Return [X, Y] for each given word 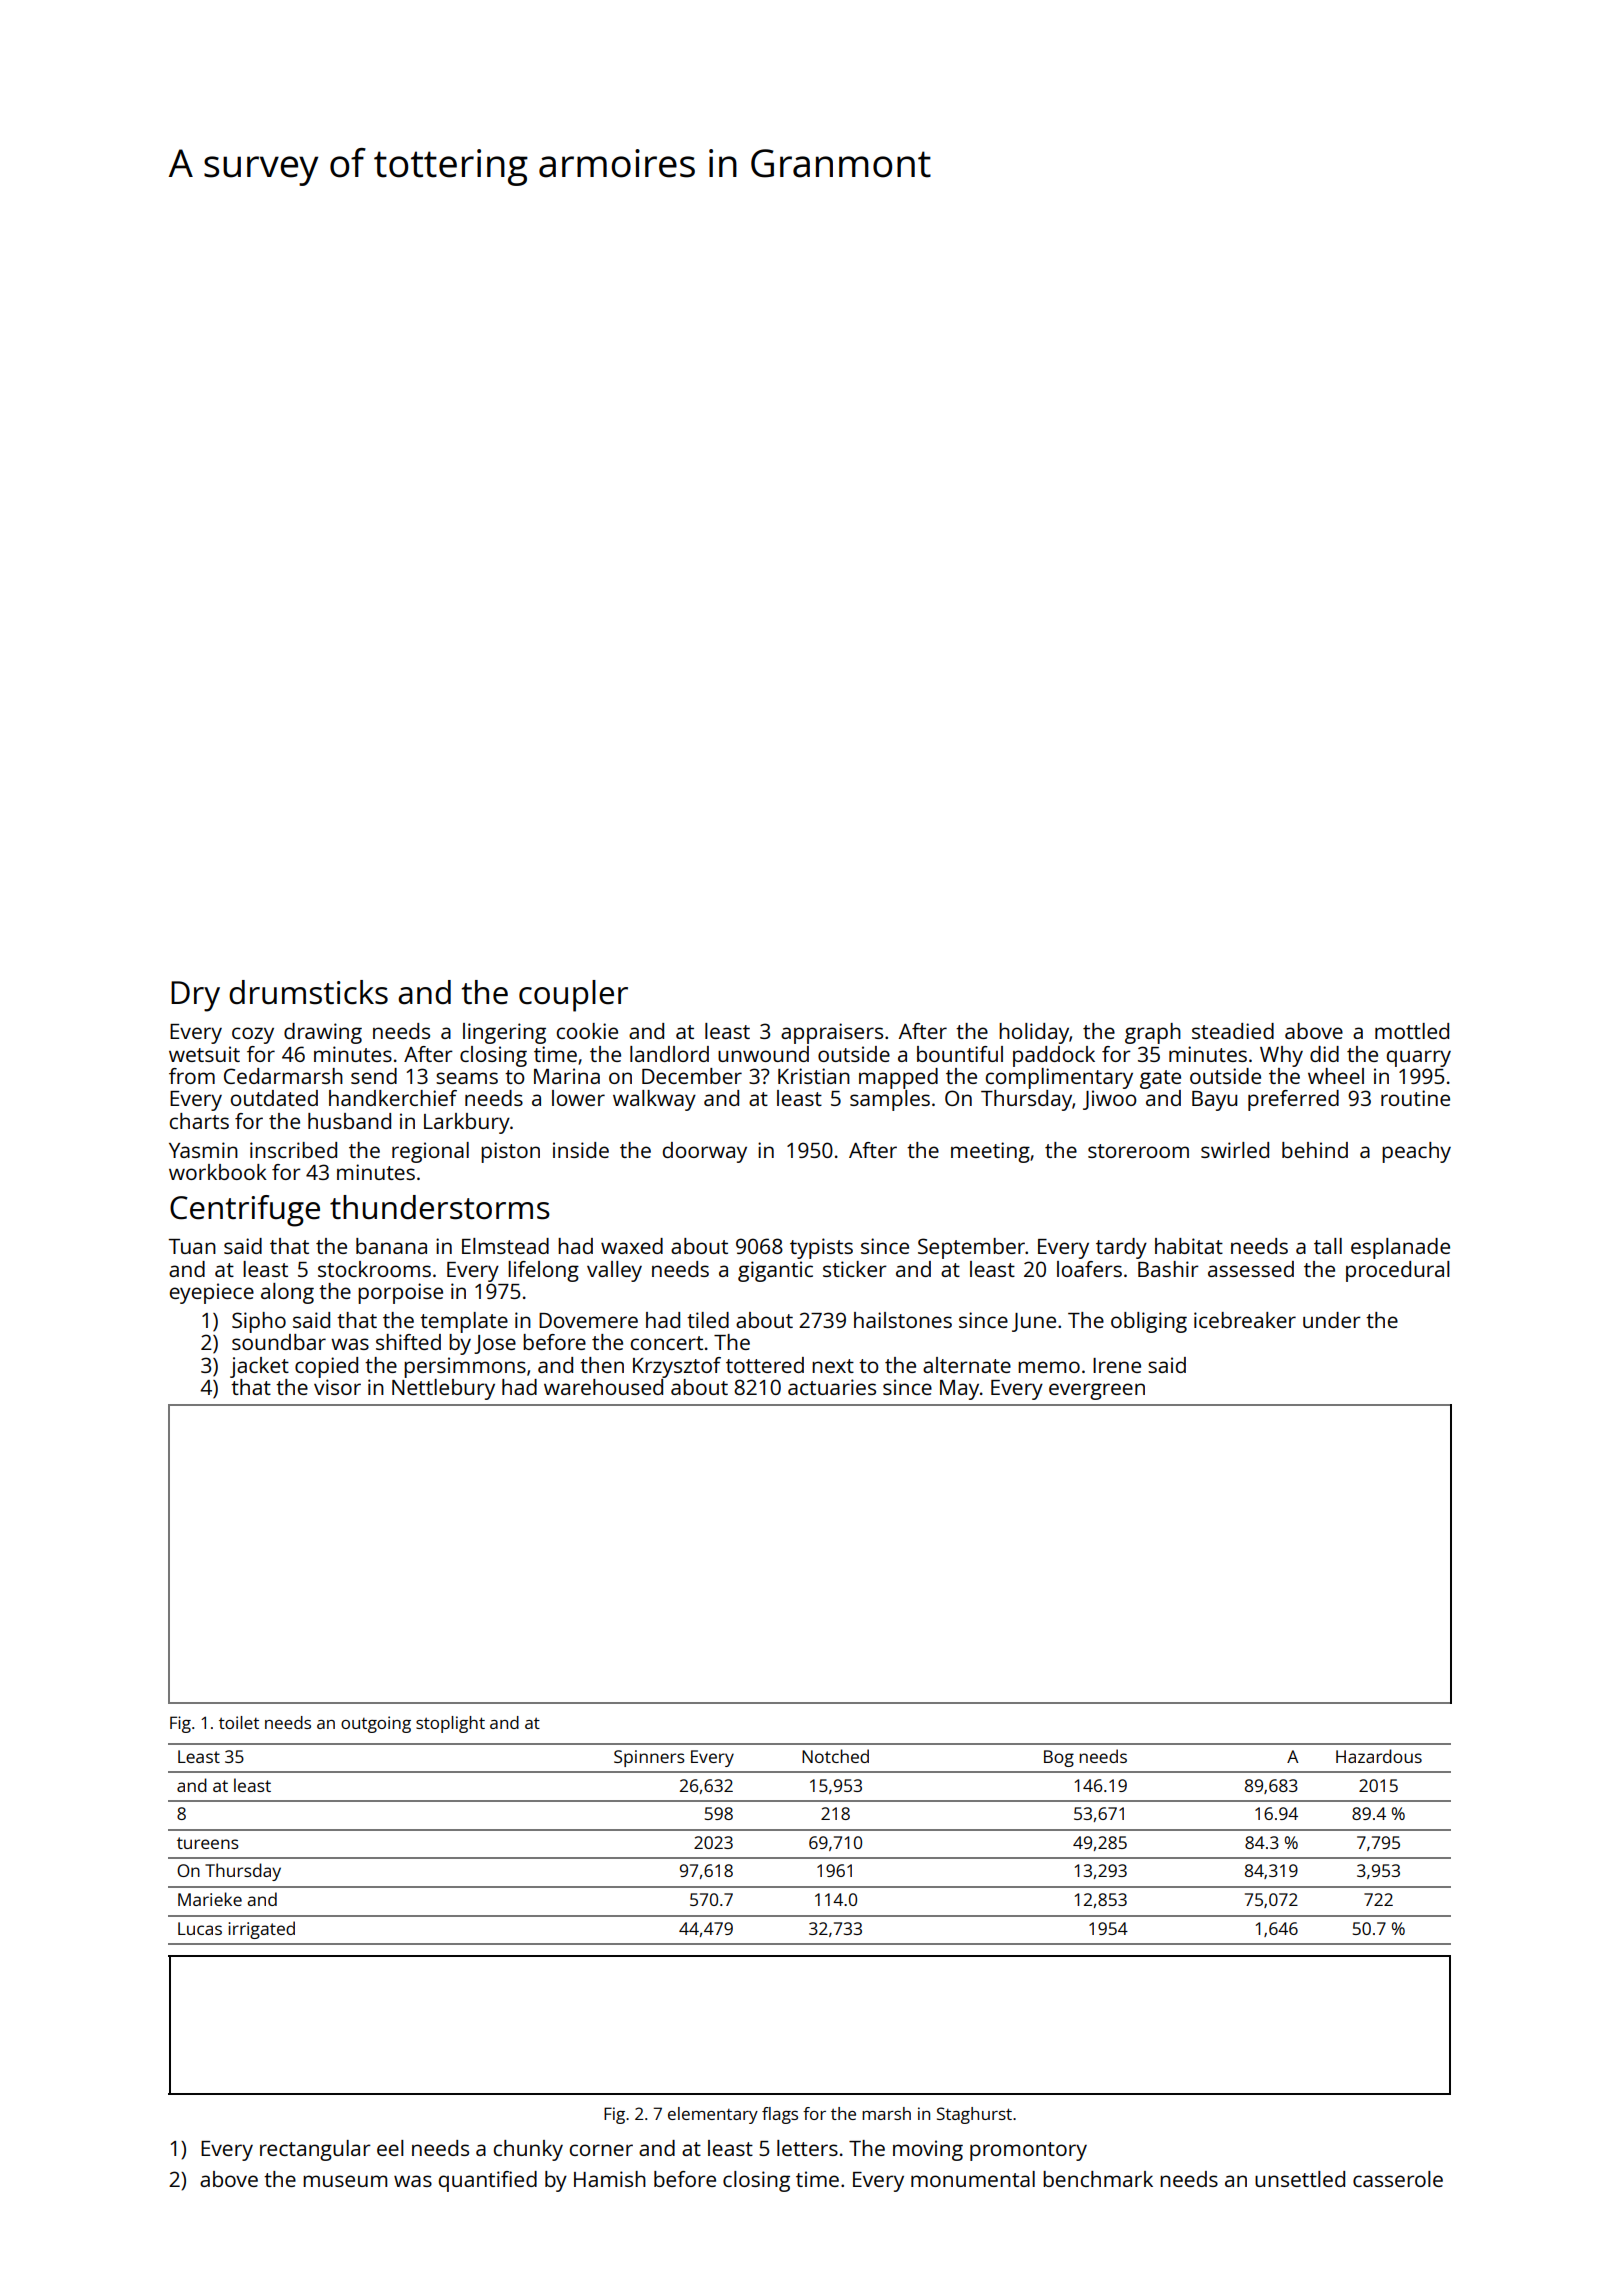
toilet [239, 1722]
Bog [1059, 1758]
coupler [573, 996]
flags [780, 2115]
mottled [1412, 1031]
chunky [528, 2150]
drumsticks [308, 992]
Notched [835, 1756]
